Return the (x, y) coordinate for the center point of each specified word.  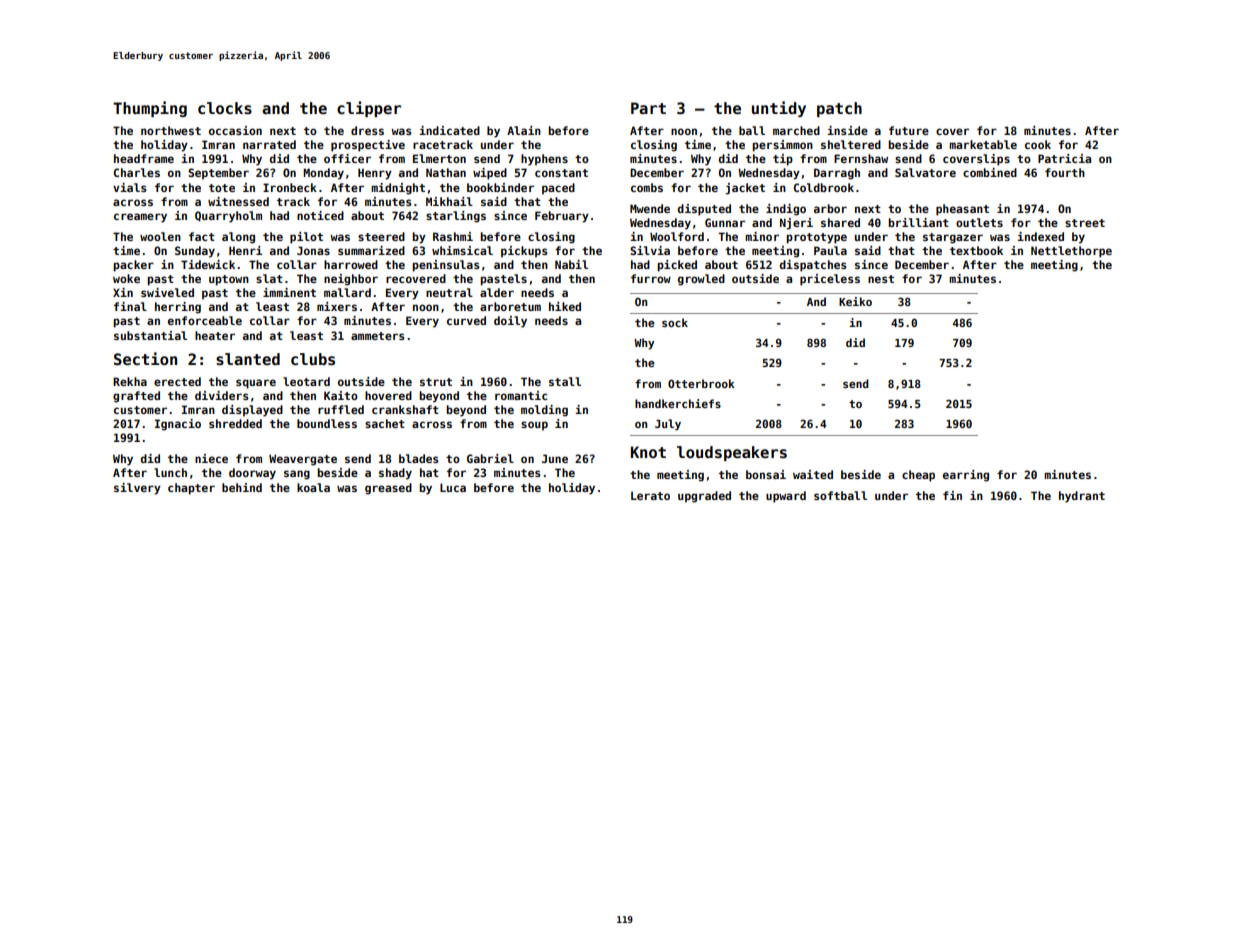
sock (675, 322)
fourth (1065, 172)
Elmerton (439, 158)
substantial (150, 335)
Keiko (855, 301)
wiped (490, 174)
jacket (745, 189)
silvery (137, 489)
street (1085, 223)
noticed (320, 215)
